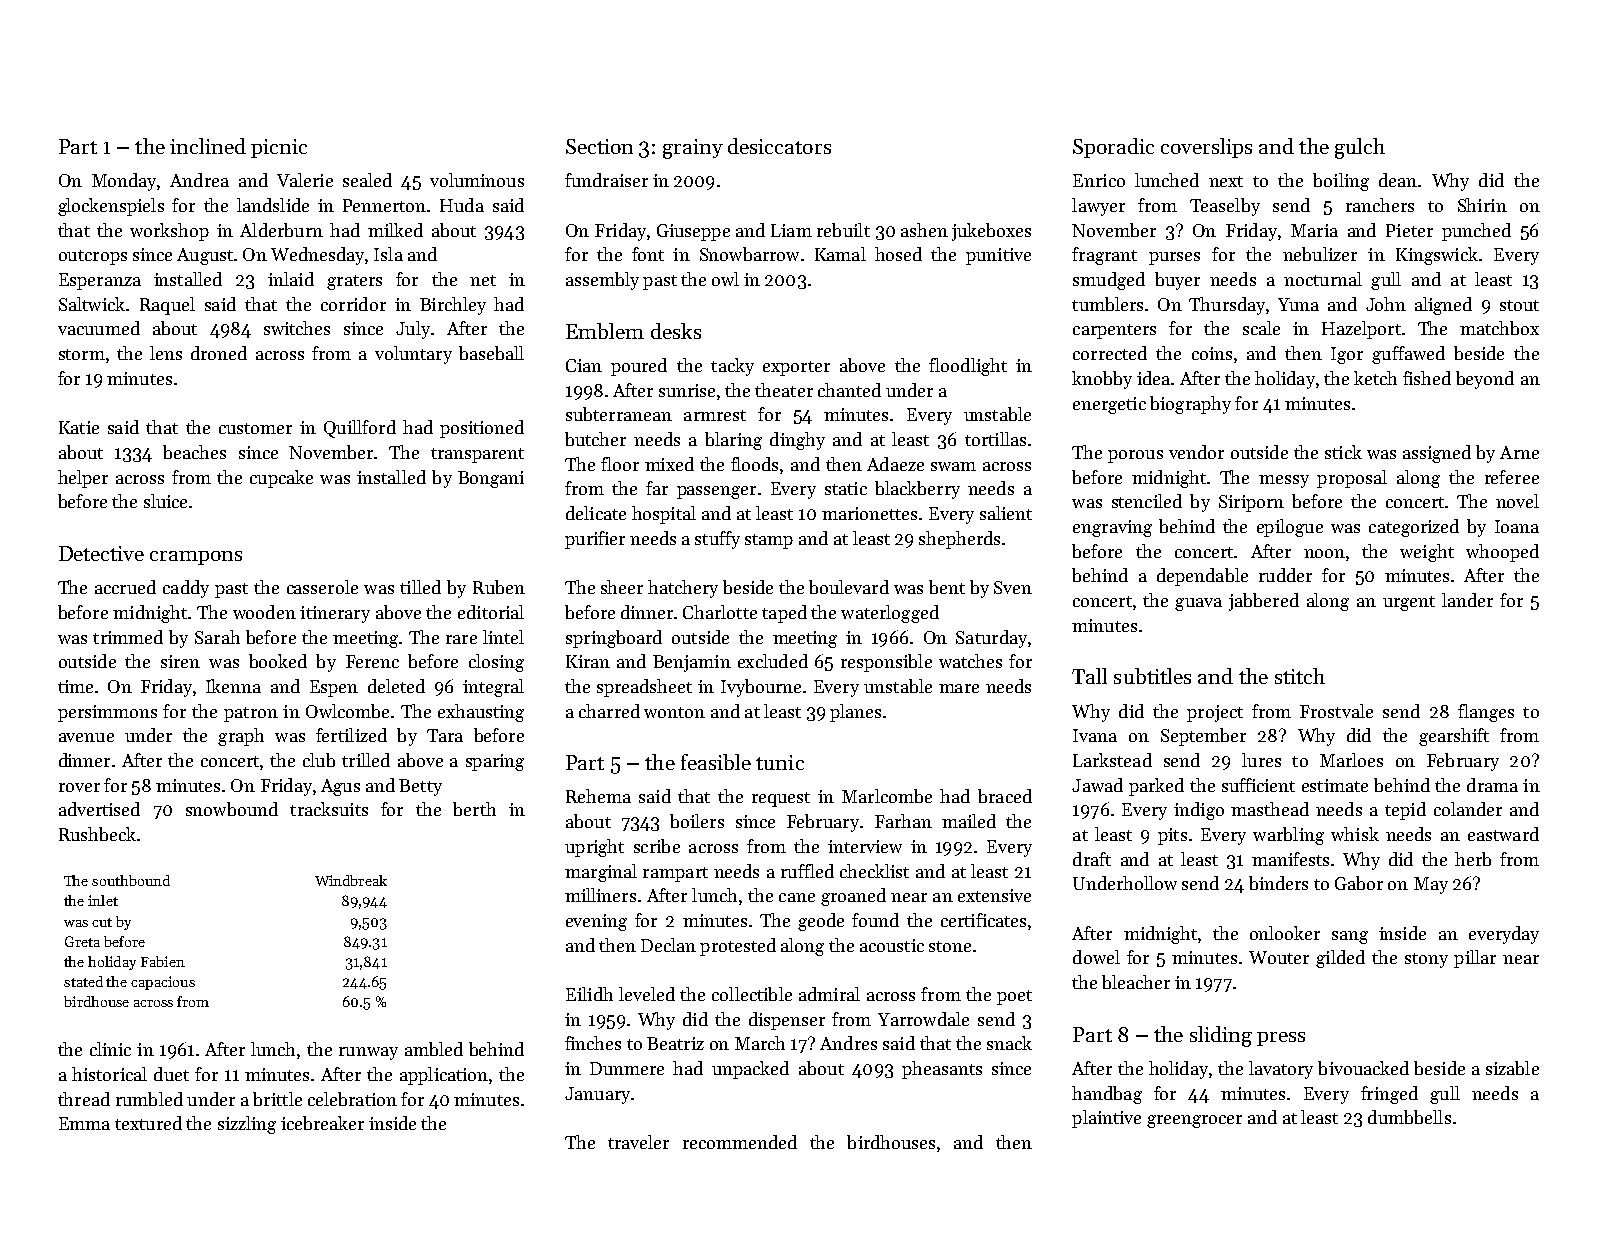  What do you see at coordinates (1147, 501) in the screenshot?
I see `stenciled` at bounding box center [1147, 501].
